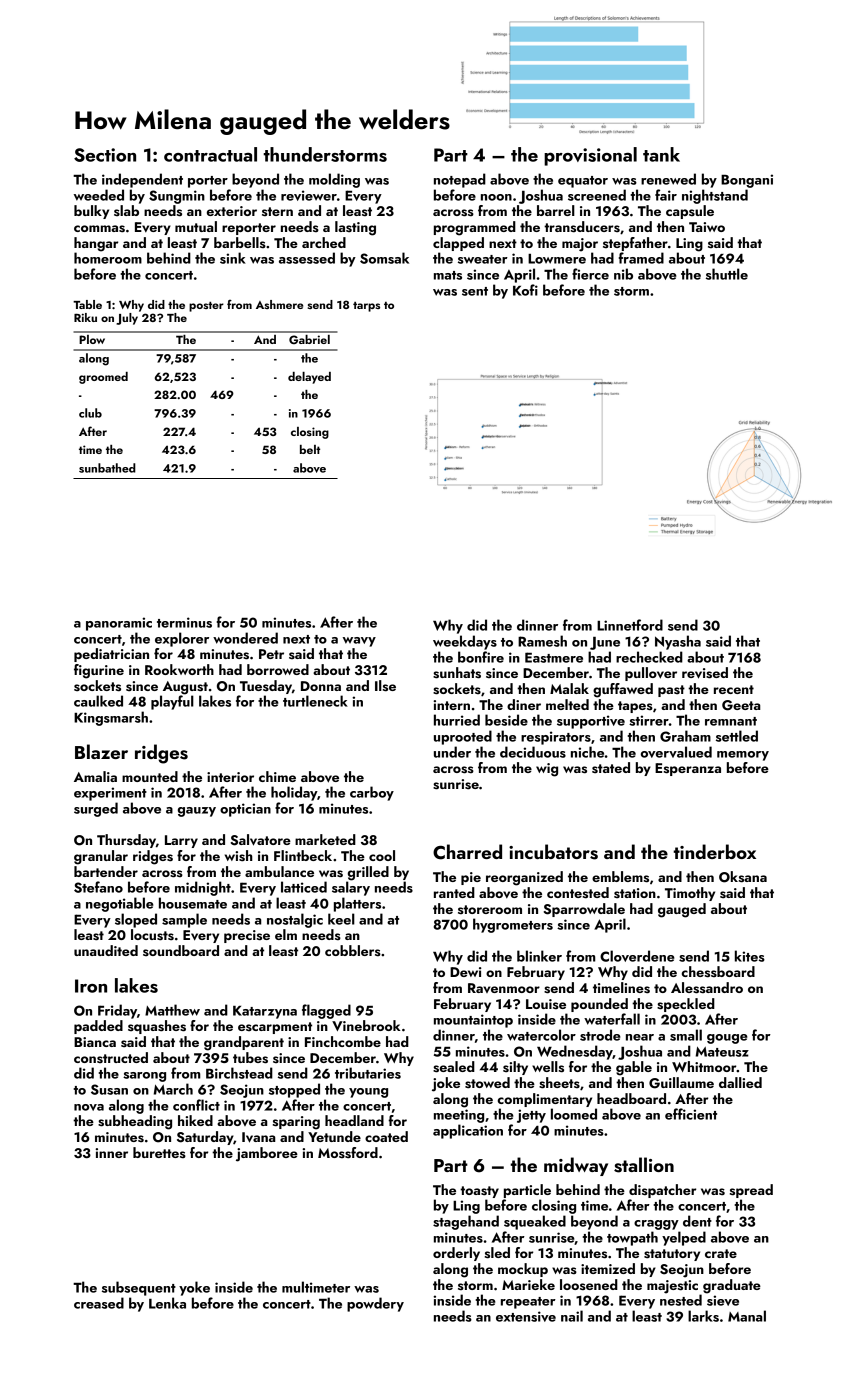 This screenshot has height=1400, width=849. I want to click on Donna, so click(321, 686).
